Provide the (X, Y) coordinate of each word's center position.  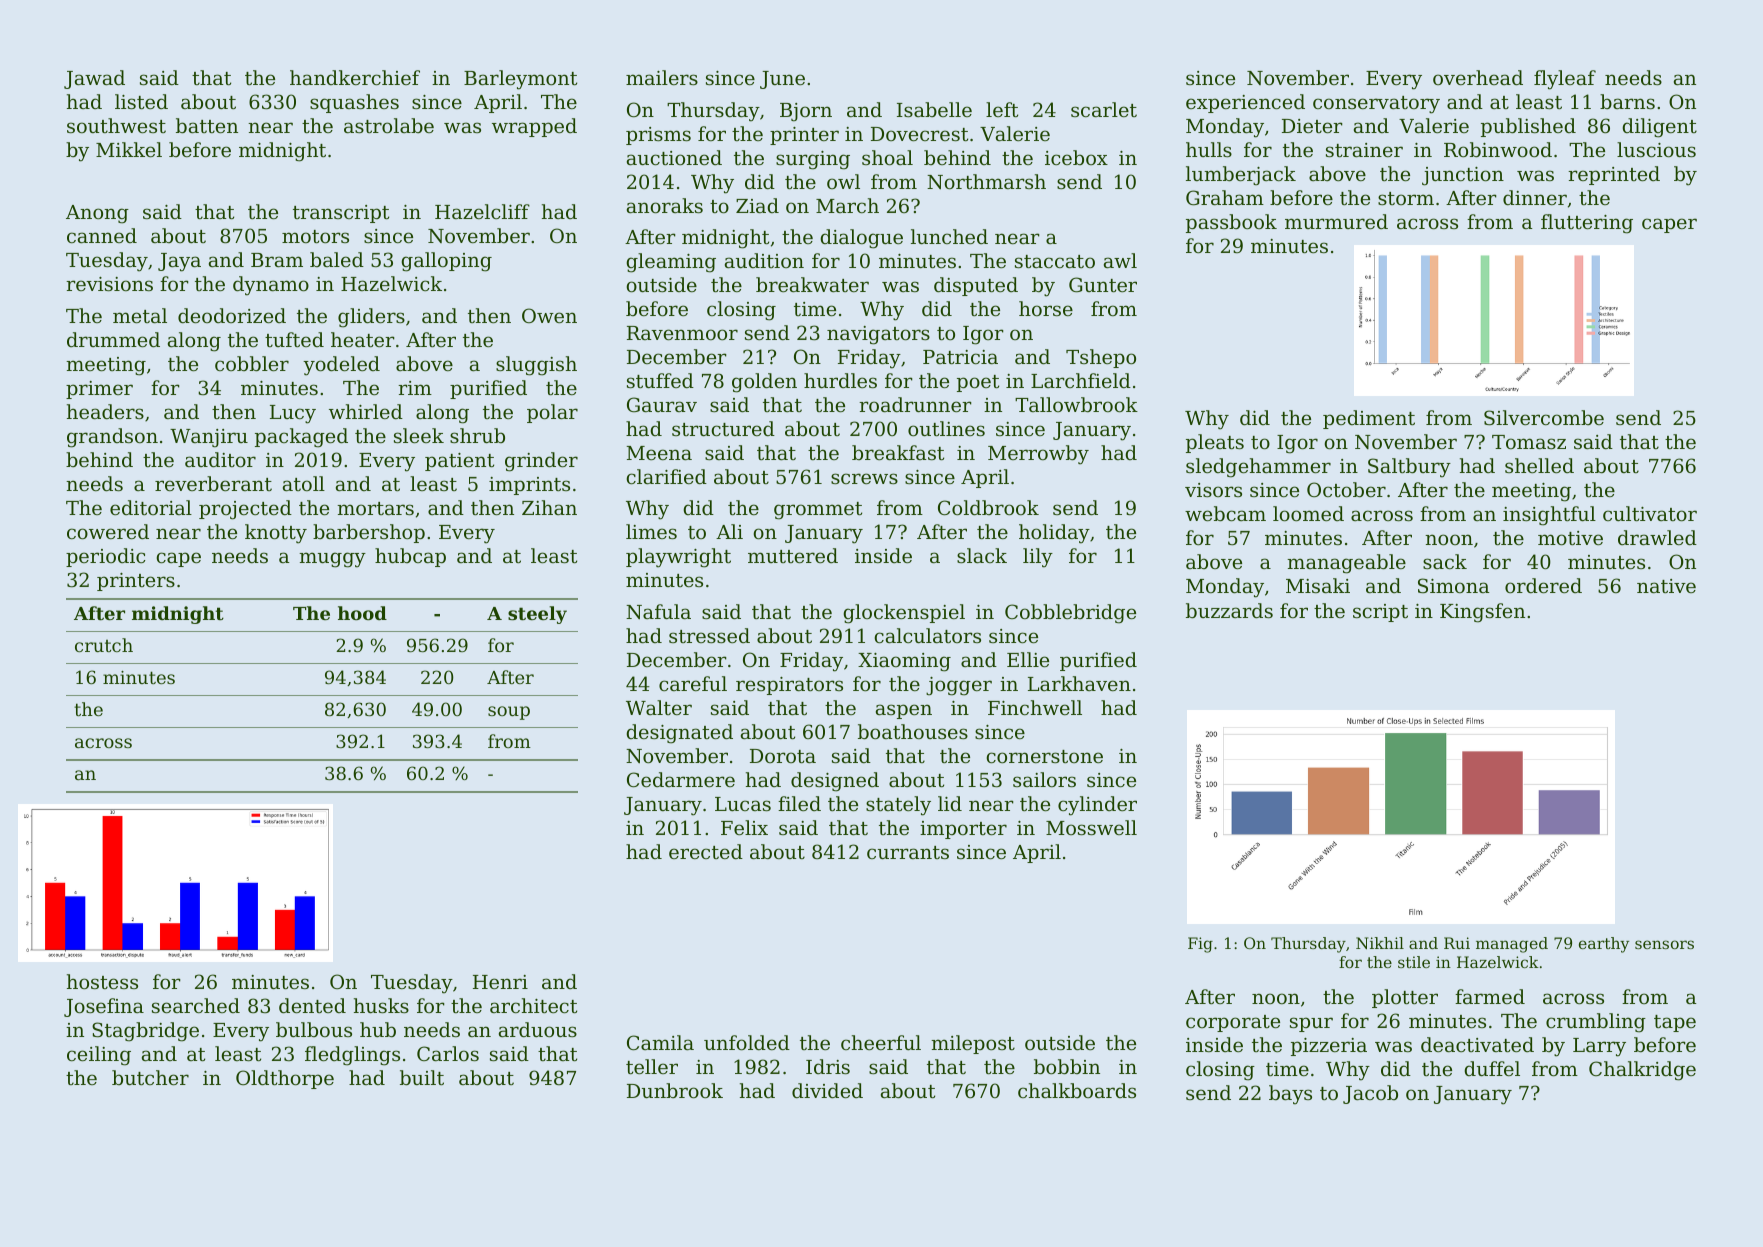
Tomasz (1529, 442)
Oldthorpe (285, 1079)
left (1002, 109)
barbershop (369, 533)
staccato (1055, 261)
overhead (1478, 77)
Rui (1457, 943)
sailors (1044, 779)
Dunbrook (675, 1090)
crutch (104, 645)
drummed (113, 339)
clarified (667, 476)
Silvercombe (1544, 418)
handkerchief (355, 77)
